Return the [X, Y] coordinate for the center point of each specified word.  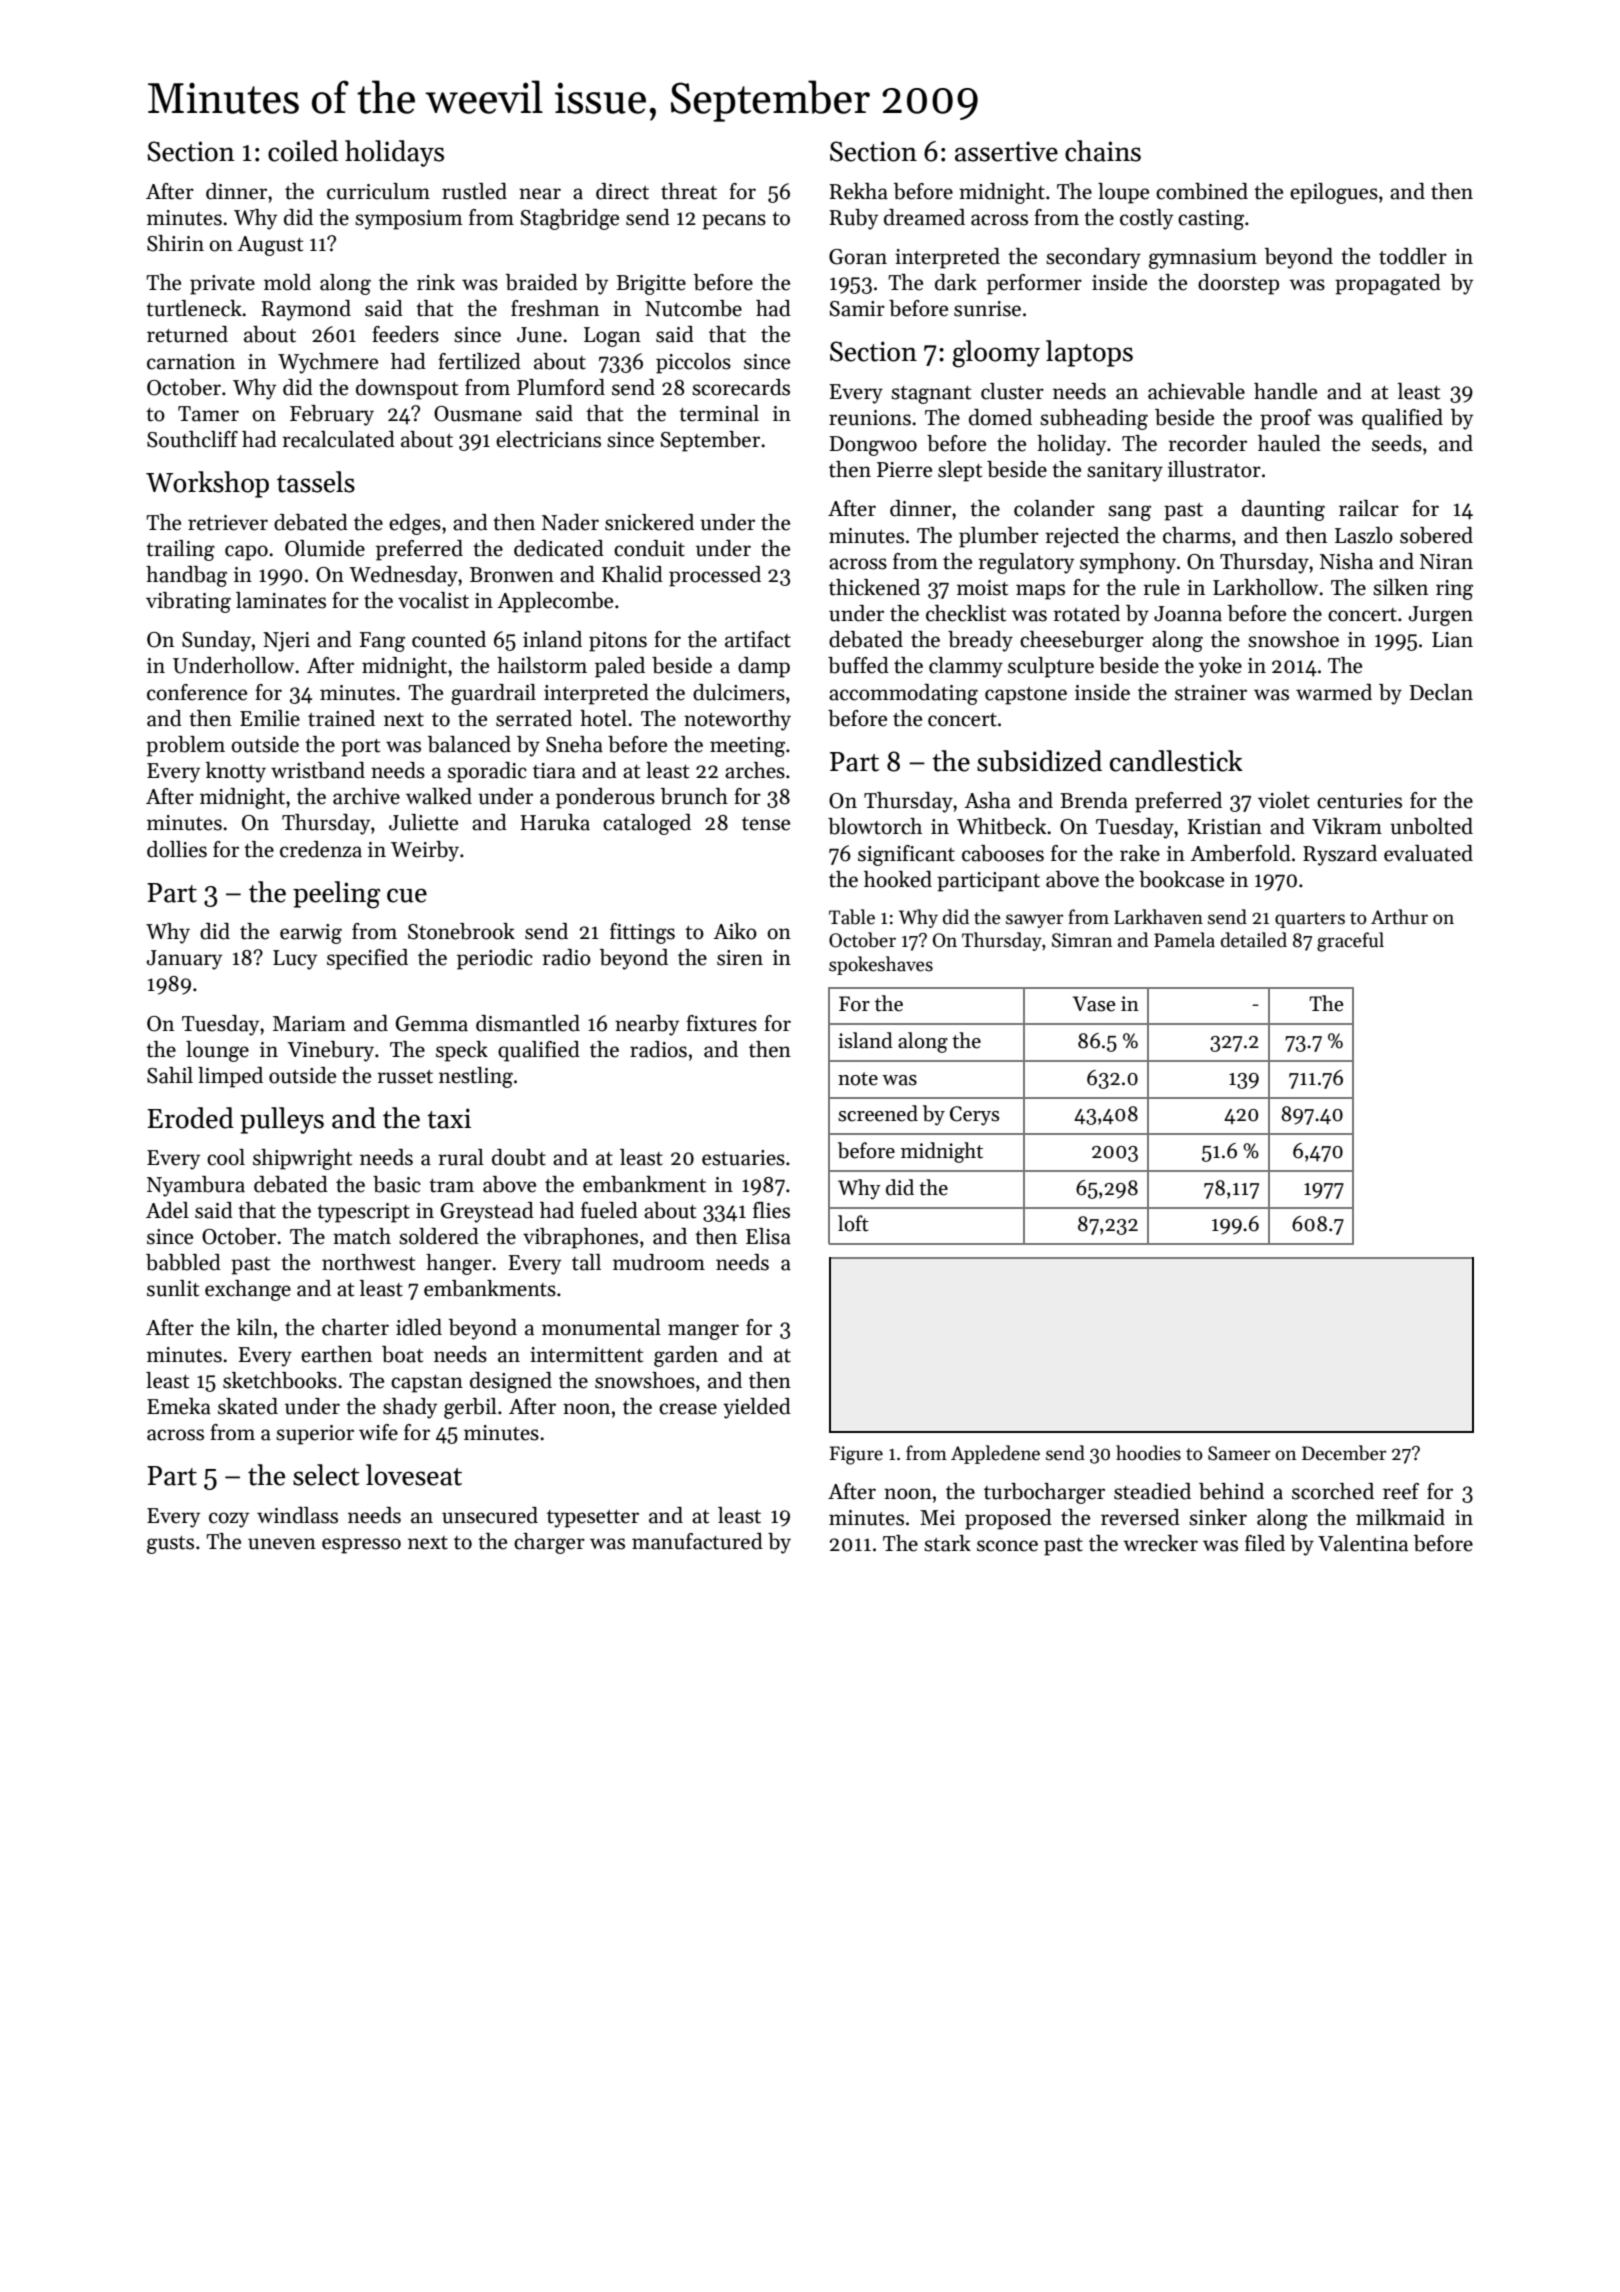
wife [378, 1432]
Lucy [295, 960]
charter [355, 1327]
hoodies [1148, 1453]
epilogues [1334, 193]
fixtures [721, 1023]
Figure [856, 1455]
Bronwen [512, 575]
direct [622, 191]
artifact [758, 639]
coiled [303, 151]
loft [853, 1223]
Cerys [974, 1115]
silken [1400, 587]
